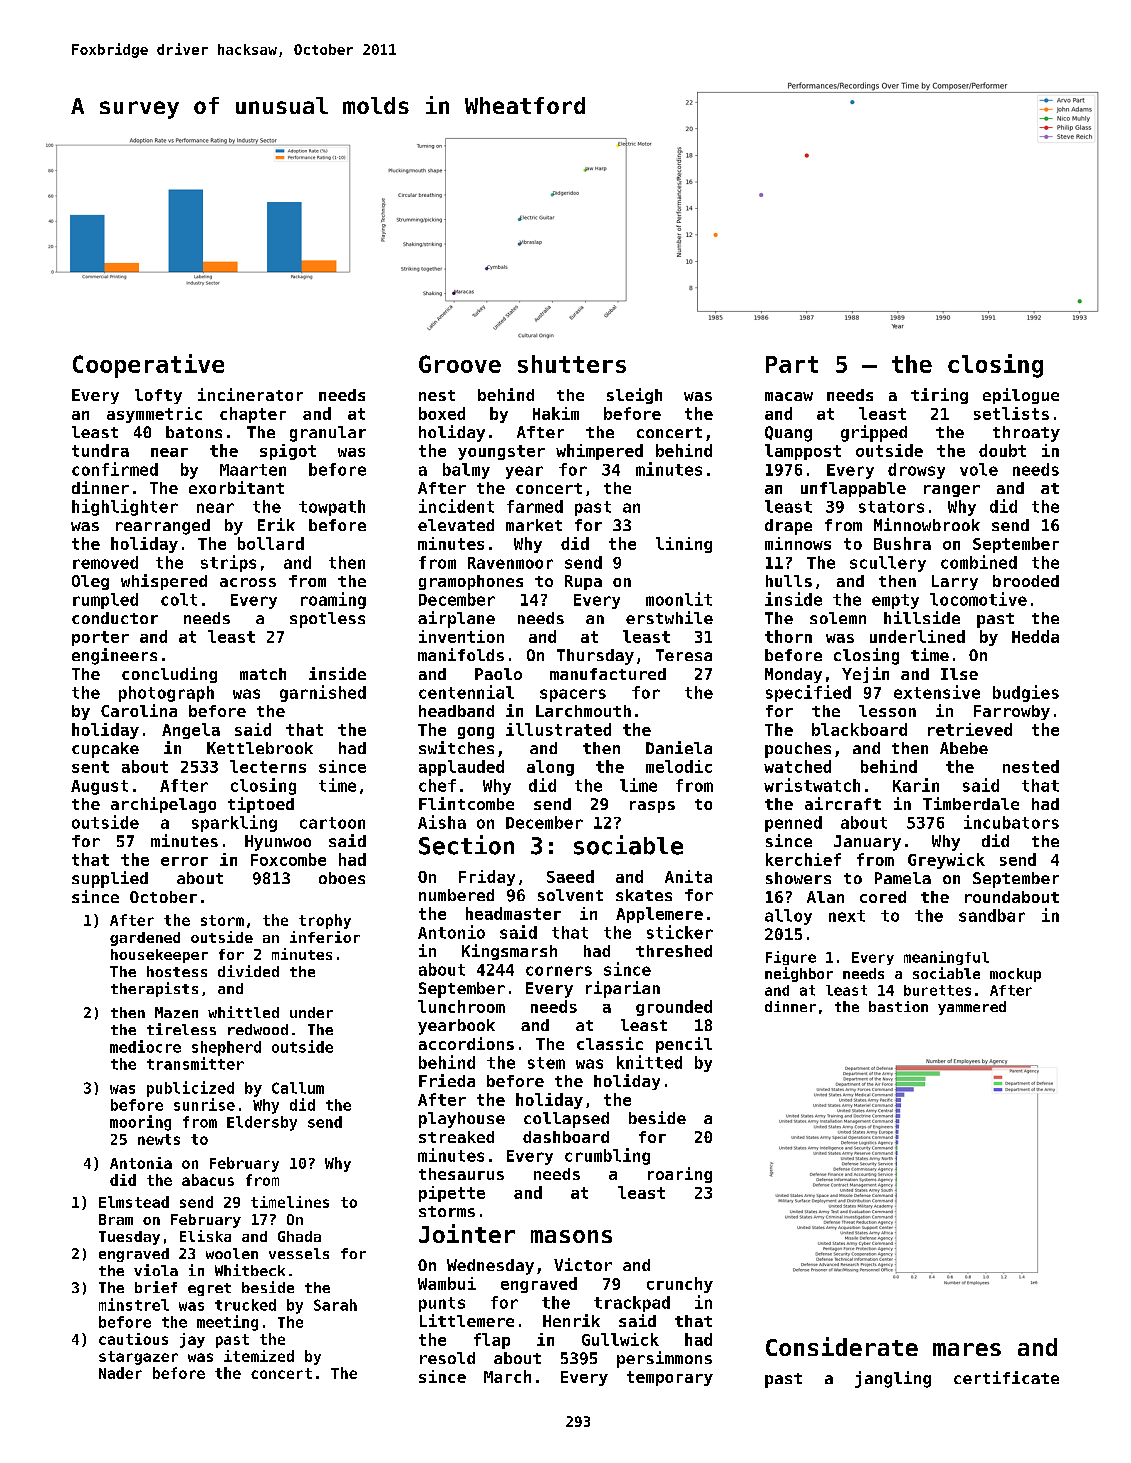 This document has width=1131, height=1463. What do you see at coordinates (325, 921) in the document?
I see `trophy` at bounding box center [325, 921].
